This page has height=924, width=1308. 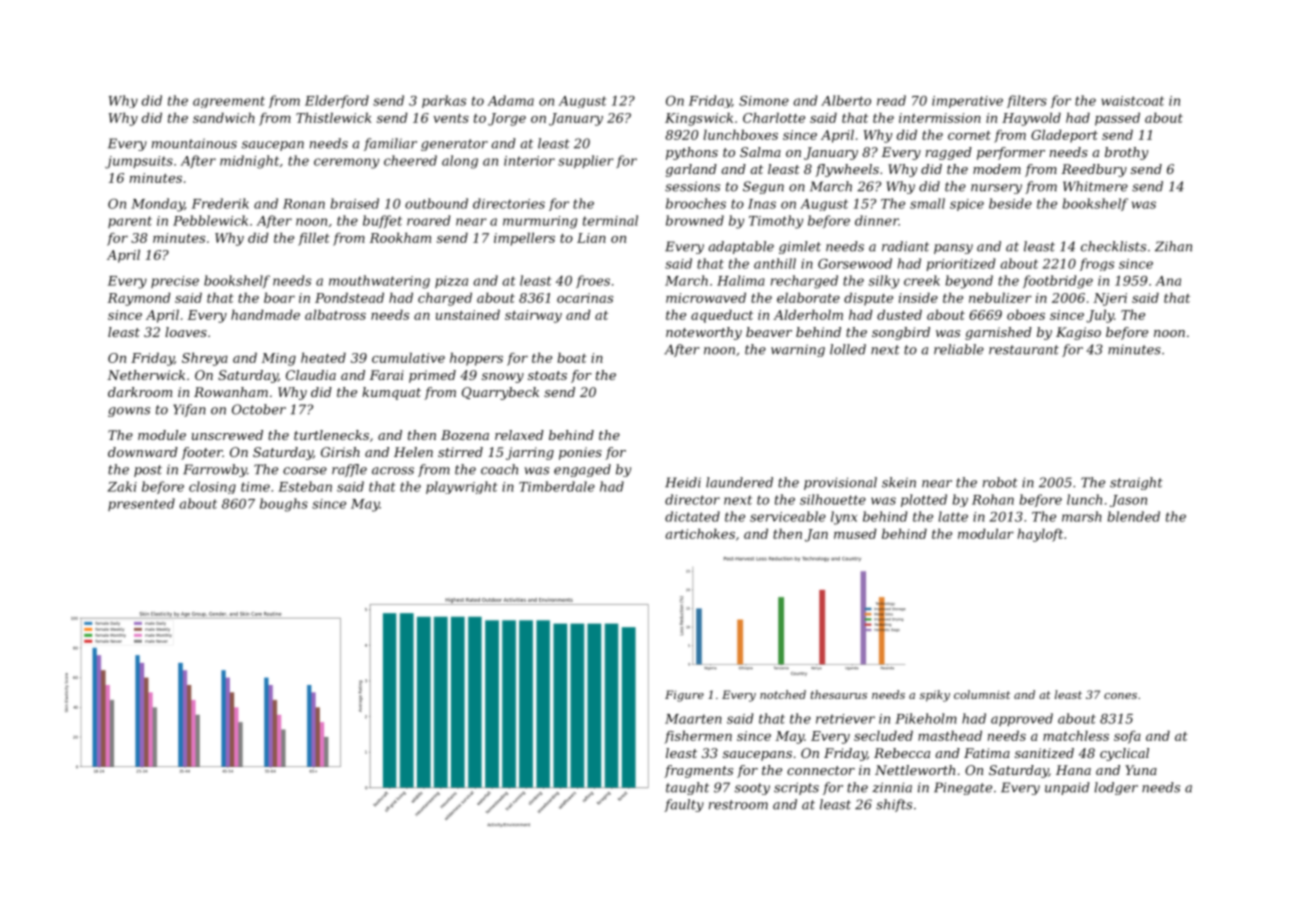 What do you see at coordinates (572, 357) in the page?
I see `boat` at bounding box center [572, 357].
